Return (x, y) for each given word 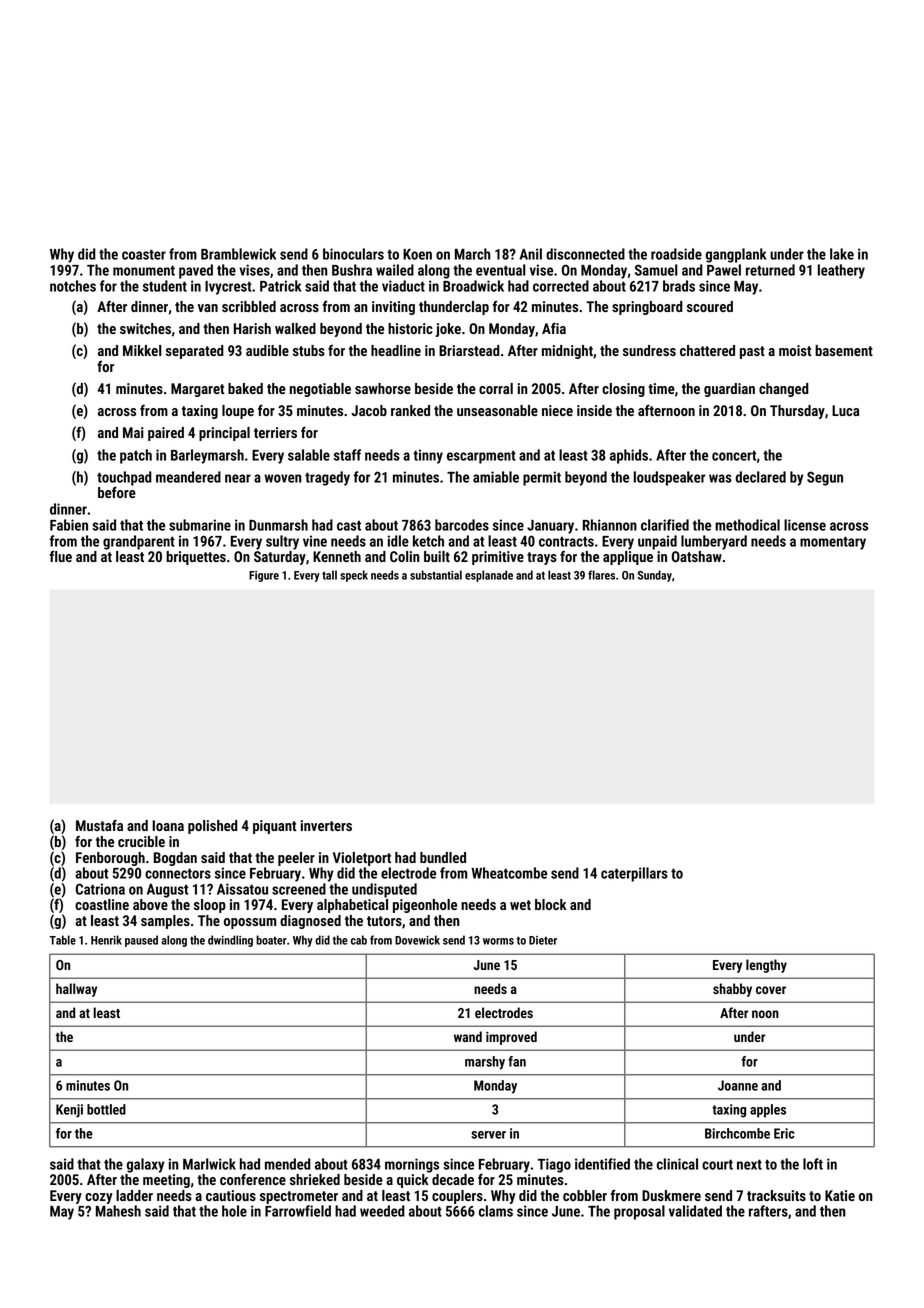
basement (844, 350)
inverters (326, 825)
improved (511, 1038)
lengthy (766, 966)
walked (295, 328)
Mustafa (99, 825)
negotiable (320, 390)
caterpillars (634, 874)
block (551, 904)
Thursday (797, 412)
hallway (76, 990)
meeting (166, 1181)
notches (73, 286)
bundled (443, 857)
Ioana (168, 825)
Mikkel (142, 350)
